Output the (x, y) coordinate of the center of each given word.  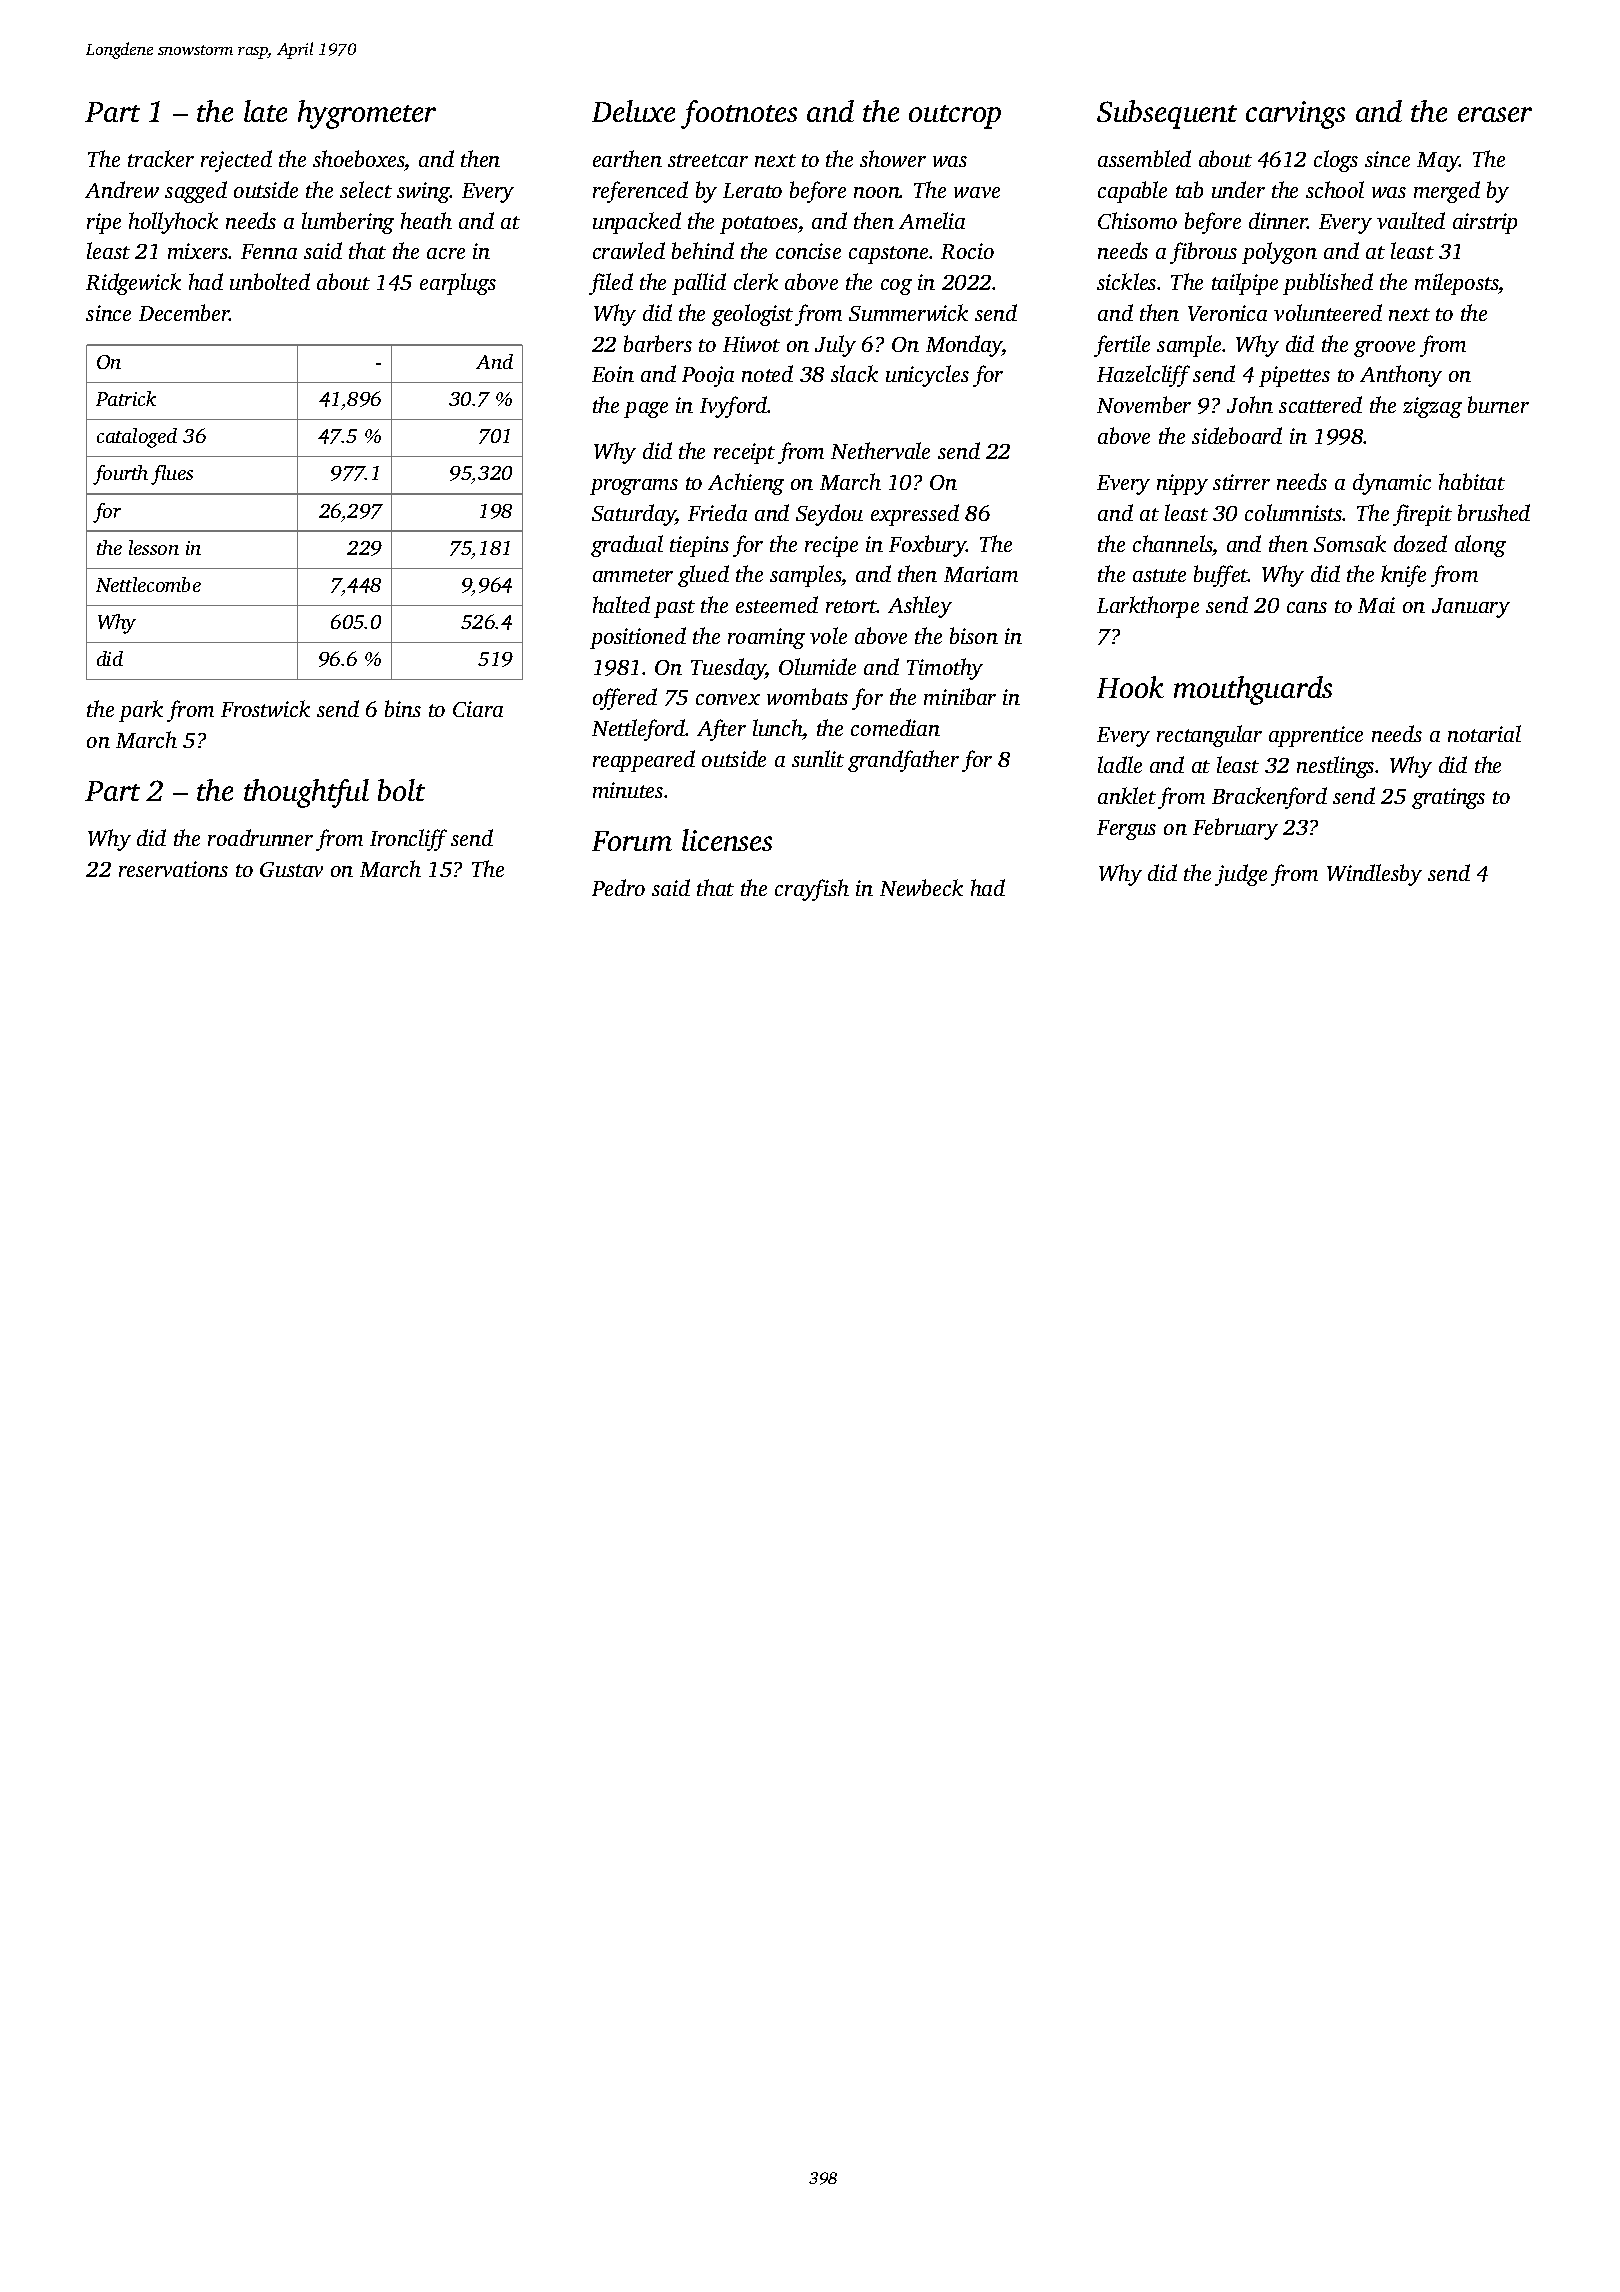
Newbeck (921, 887)
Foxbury (927, 546)
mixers (198, 251)
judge (1241, 875)
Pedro (618, 887)
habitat (1472, 481)
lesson (154, 547)
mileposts (1457, 284)
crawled (629, 250)
